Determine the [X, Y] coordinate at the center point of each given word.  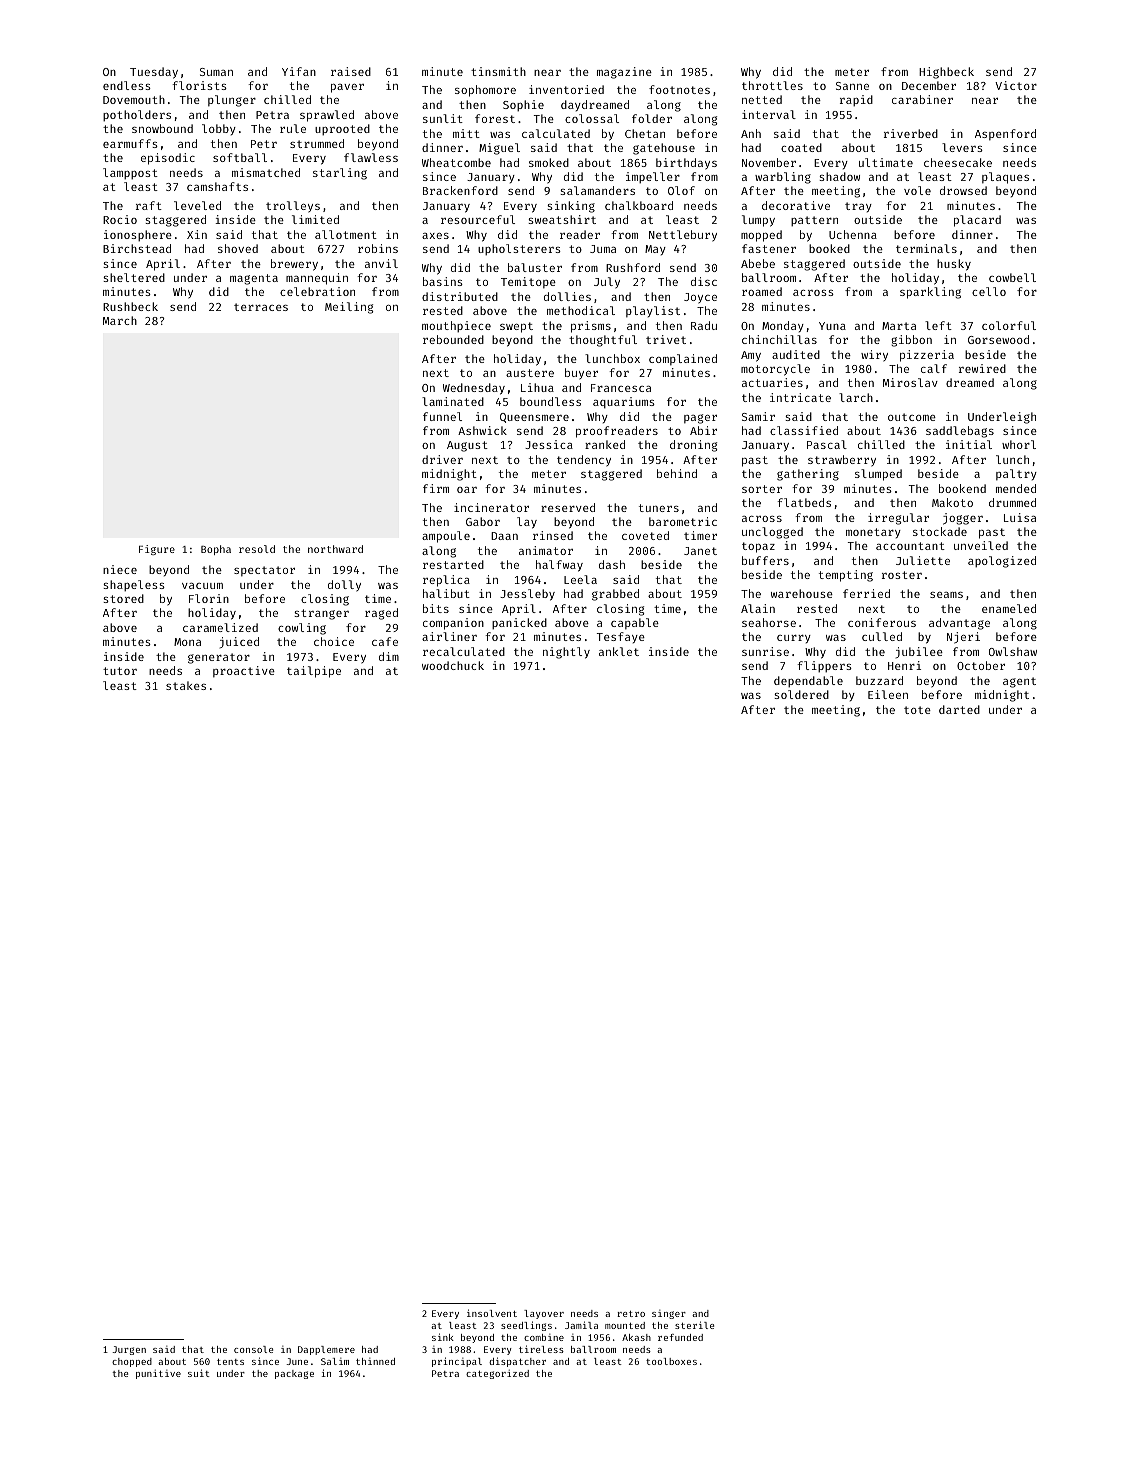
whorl [1019, 444]
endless [127, 85]
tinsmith [498, 71]
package [294, 1374]
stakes [186, 685]
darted [959, 709]
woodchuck [453, 665]
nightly [566, 653]
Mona [187, 642]
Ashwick [482, 430]
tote [917, 710]
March [120, 320]
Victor [1016, 85]
